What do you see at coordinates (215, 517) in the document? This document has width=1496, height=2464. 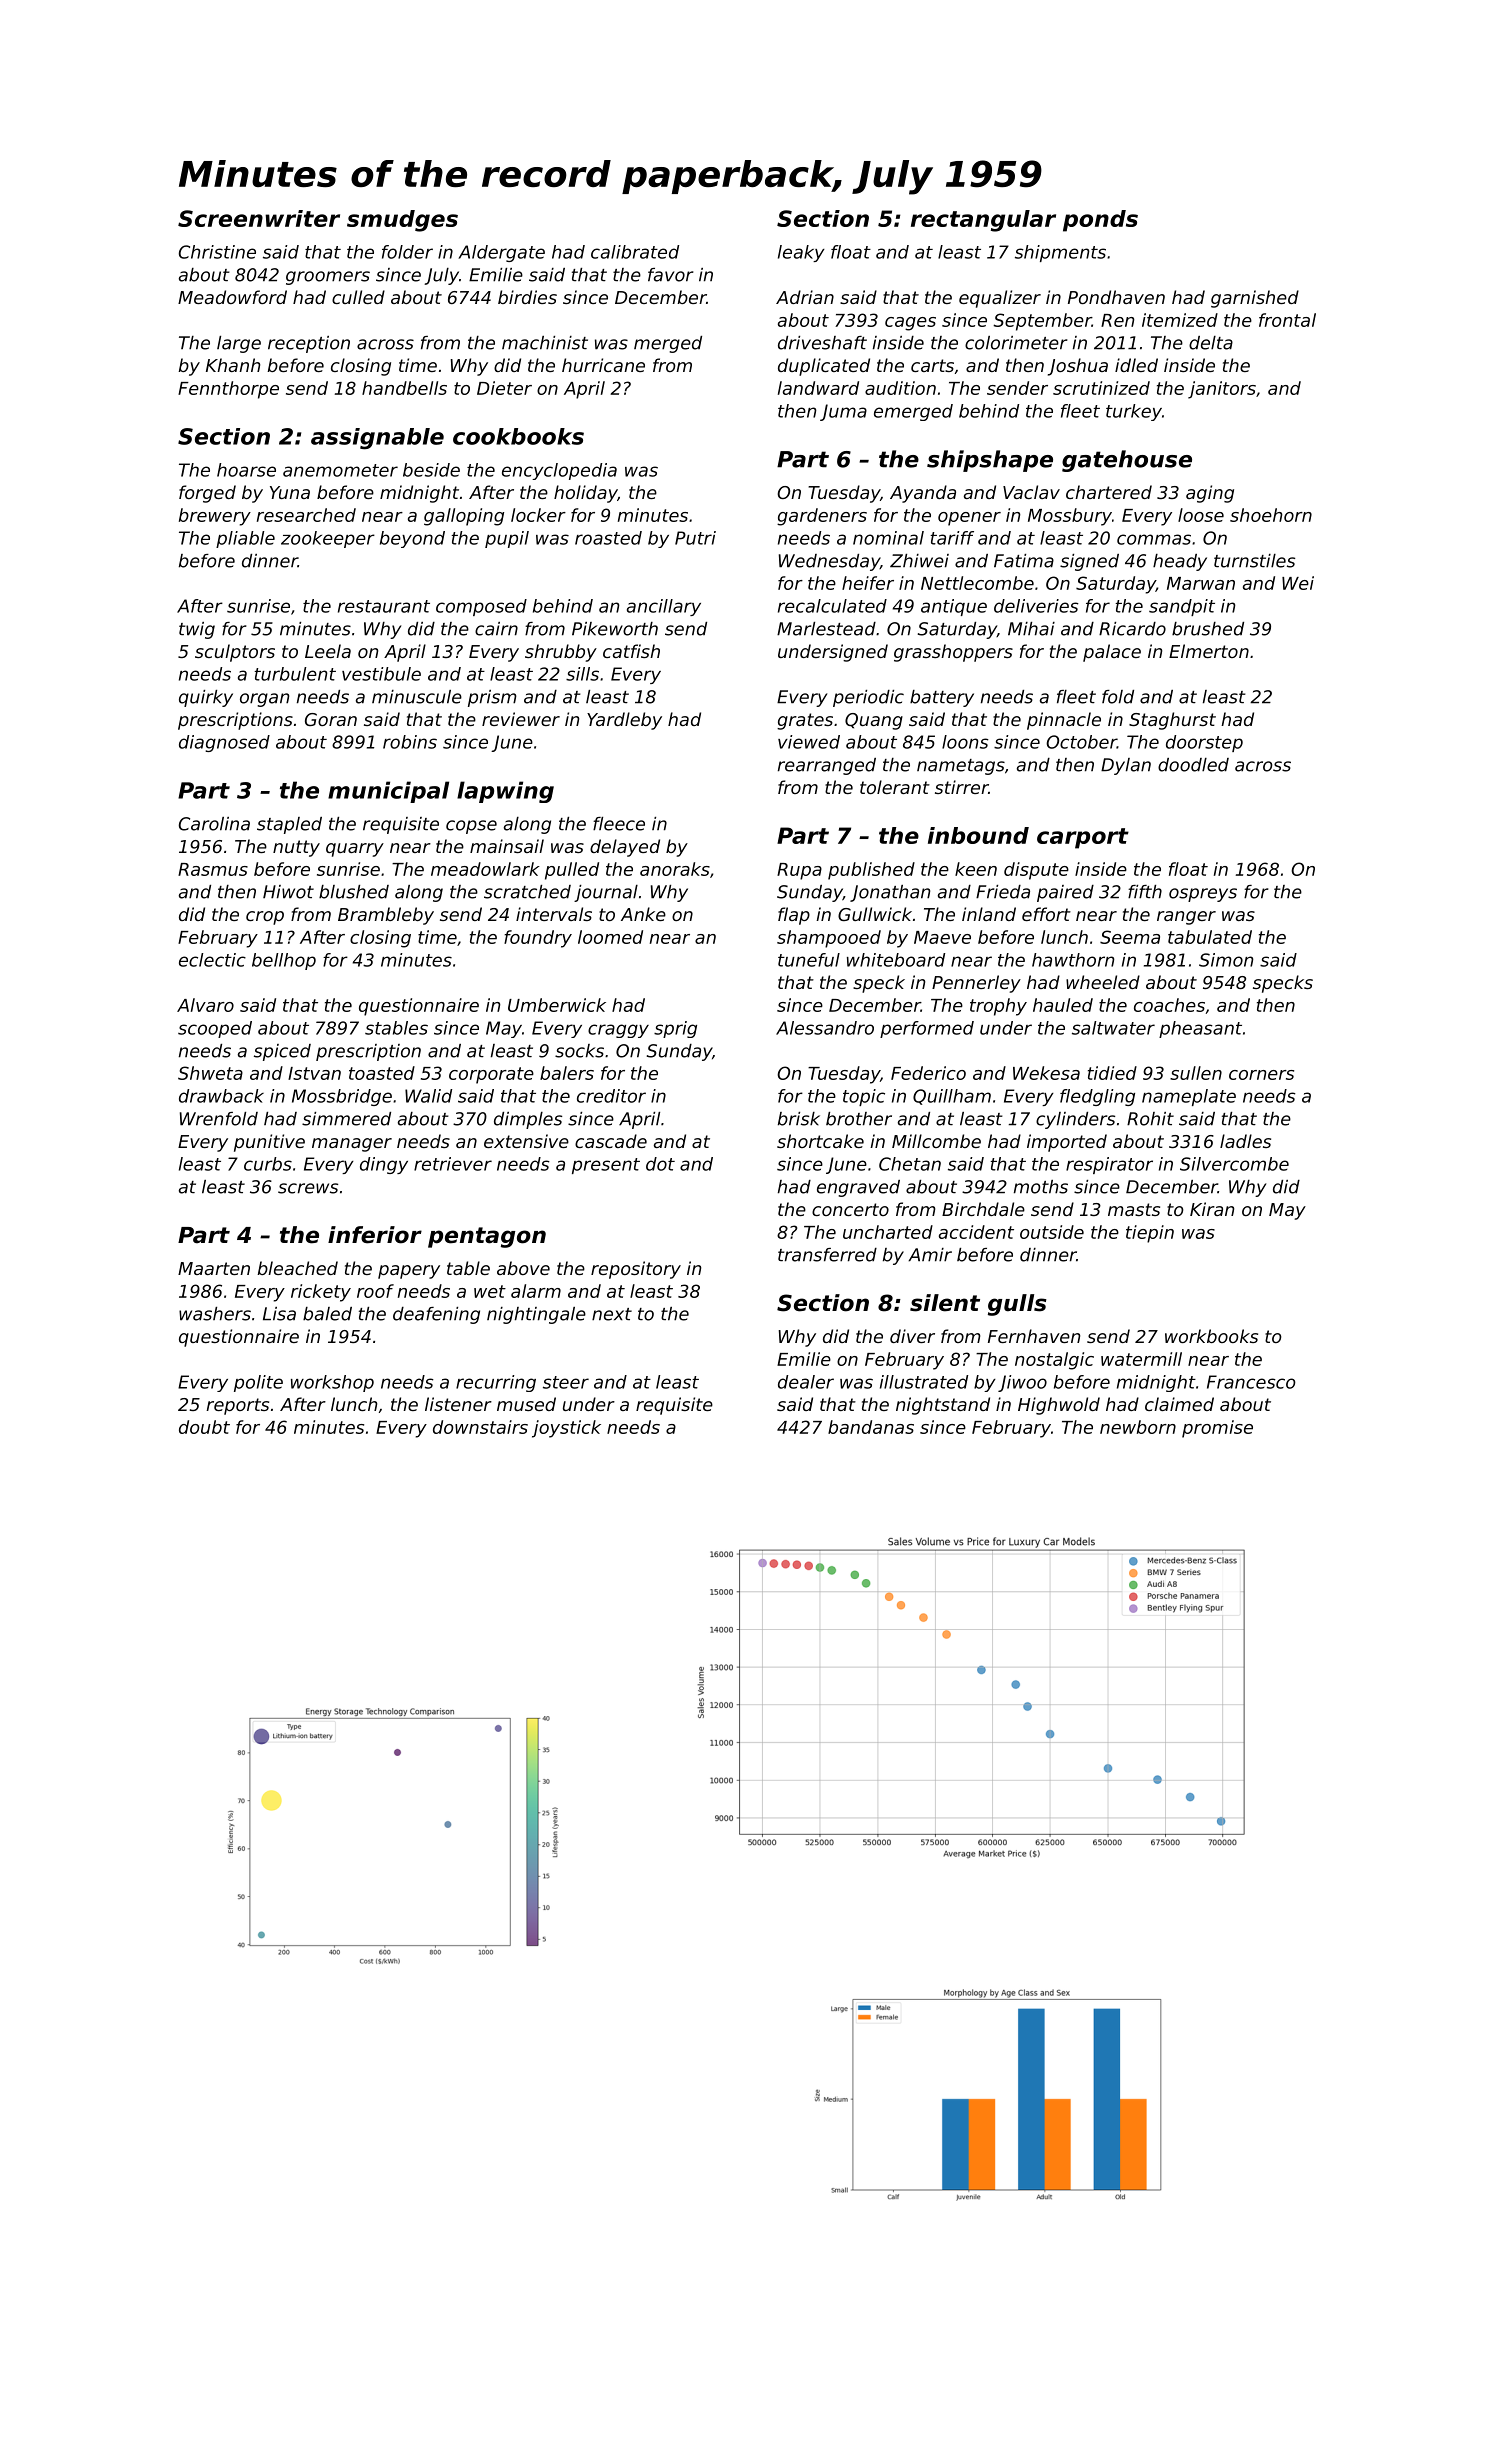 I see `brewery` at bounding box center [215, 517].
